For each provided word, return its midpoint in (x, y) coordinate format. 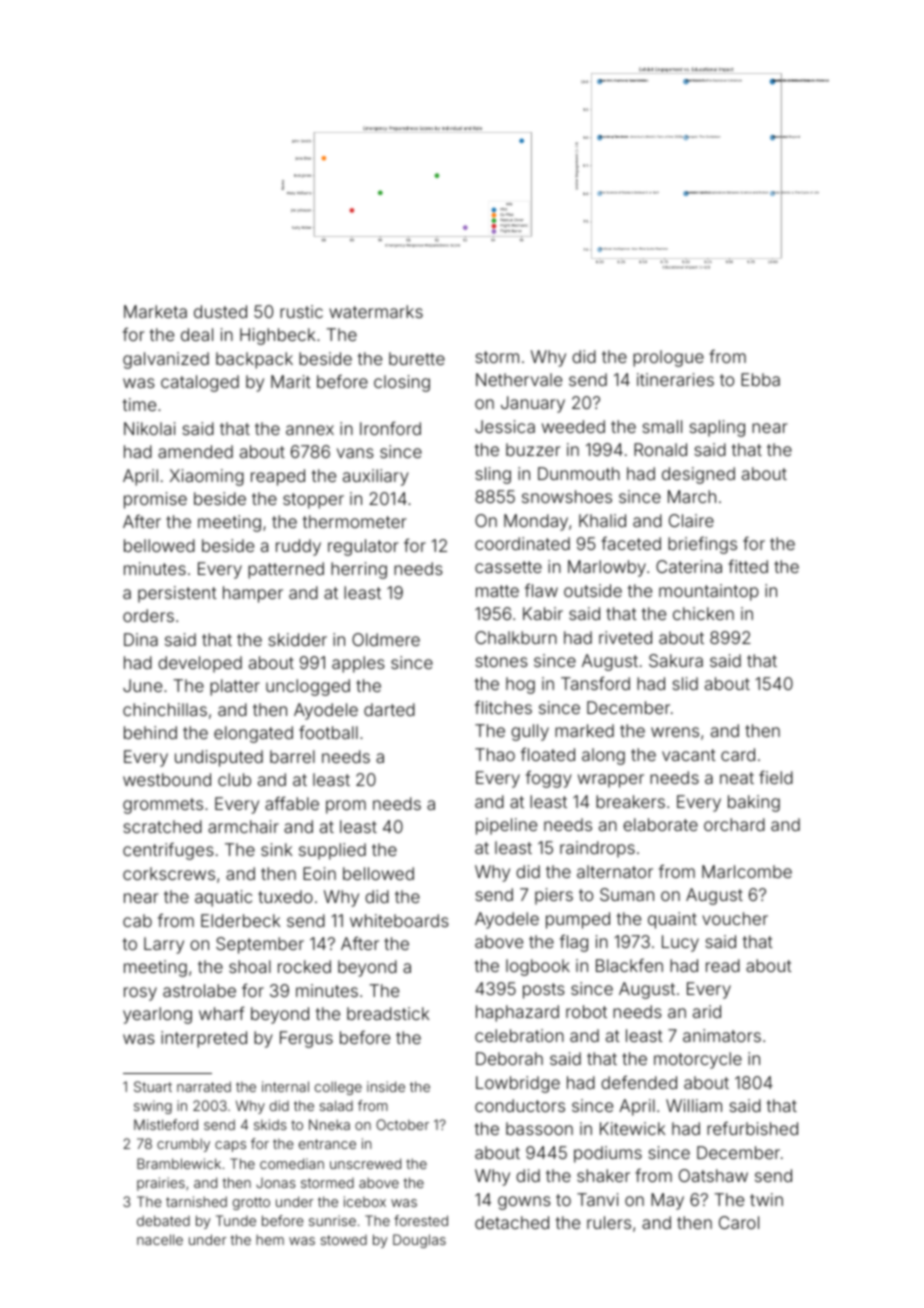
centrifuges (168, 851)
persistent (177, 594)
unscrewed (365, 1163)
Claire (691, 520)
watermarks (376, 311)
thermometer (354, 521)
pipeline (506, 826)
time (139, 404)
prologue (668, 358)
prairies (161, 1184)
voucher (735, 918)
